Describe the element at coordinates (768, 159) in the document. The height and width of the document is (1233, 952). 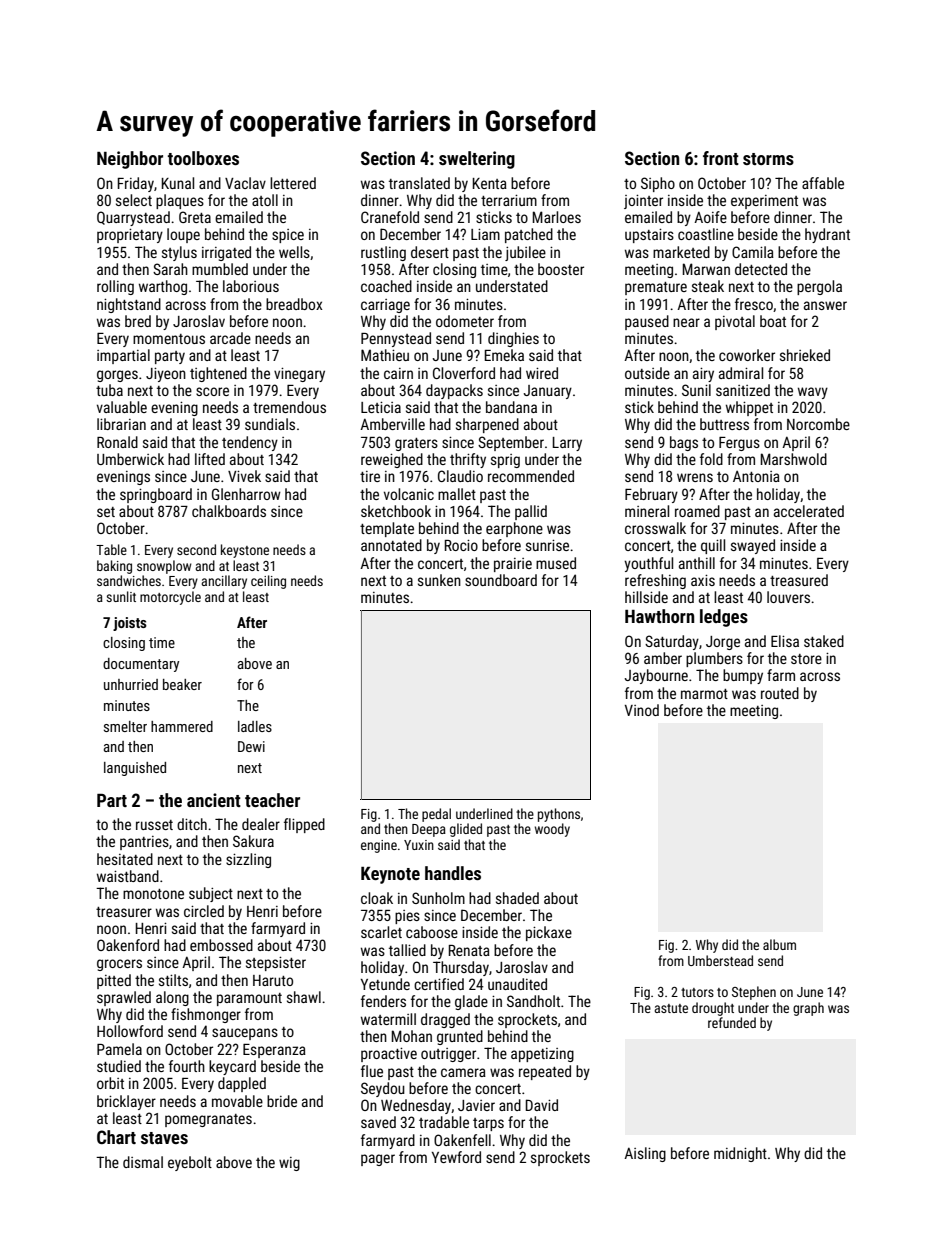
I see `storms` at that location.
